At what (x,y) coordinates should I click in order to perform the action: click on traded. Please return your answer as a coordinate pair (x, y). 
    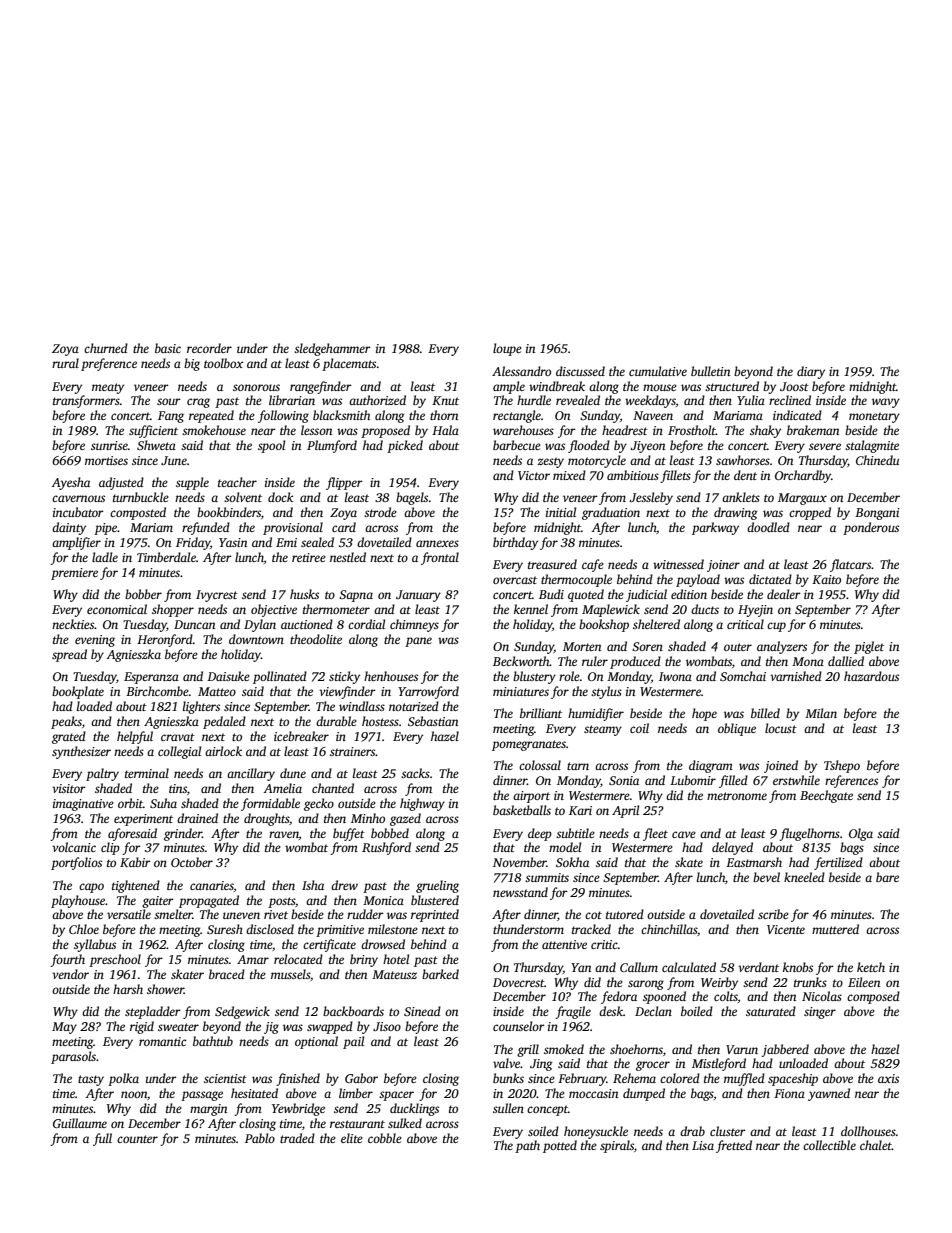
    Looking at the image, I should click on (297, 1138).
